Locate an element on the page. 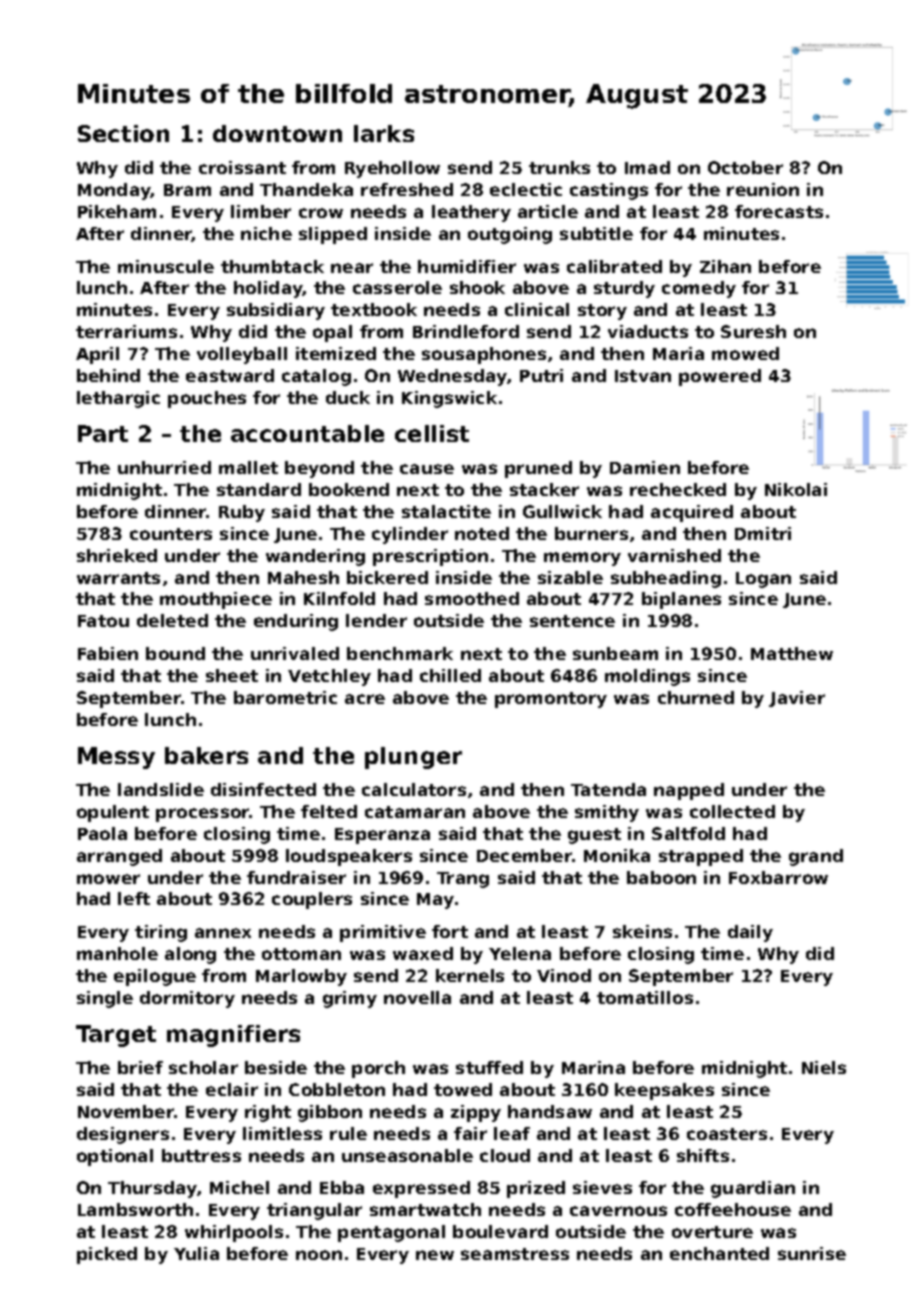 This page has height=1308, width=924. powered is located at coordinates (720, 377).
